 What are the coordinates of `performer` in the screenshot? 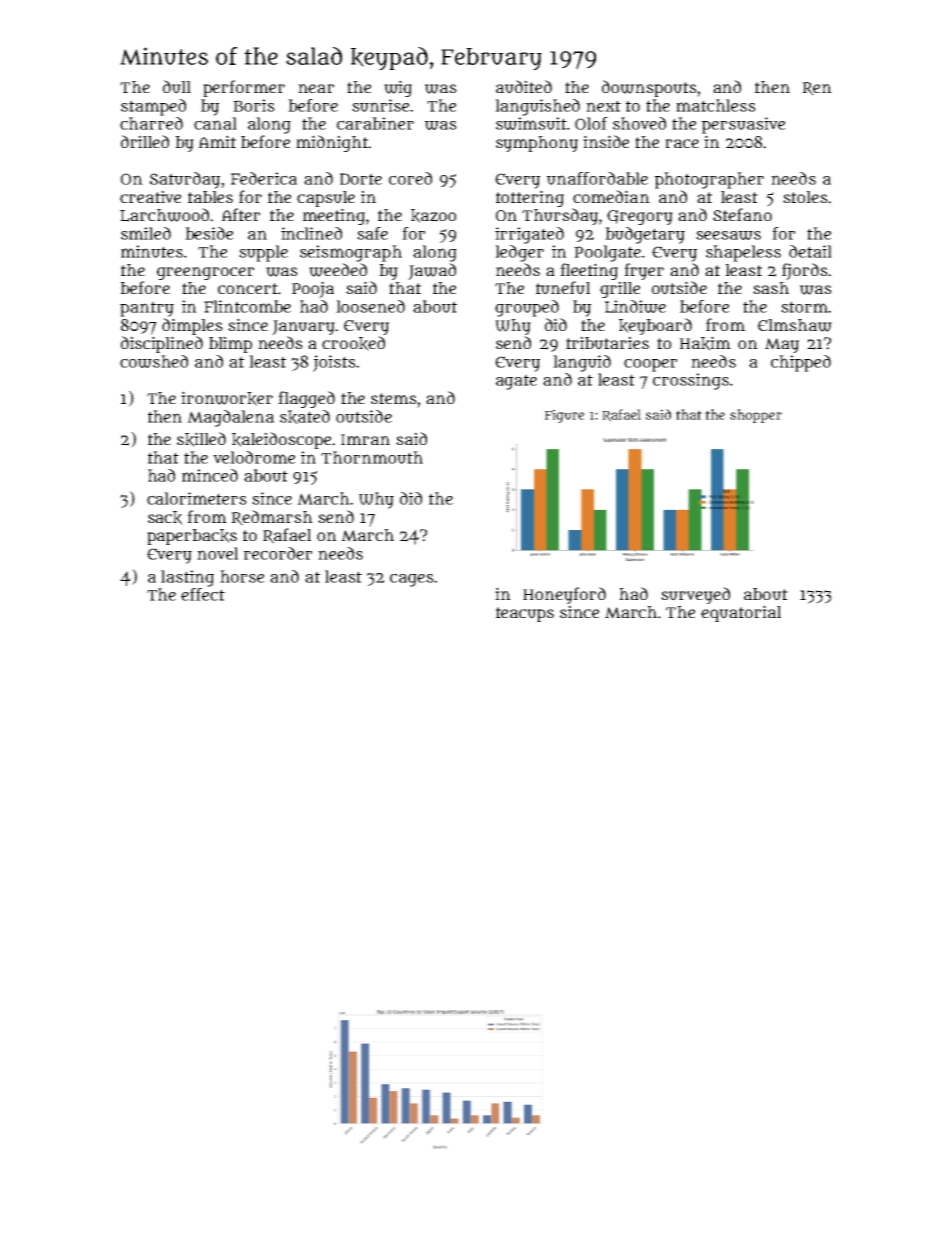 It's located at (244, 88).
